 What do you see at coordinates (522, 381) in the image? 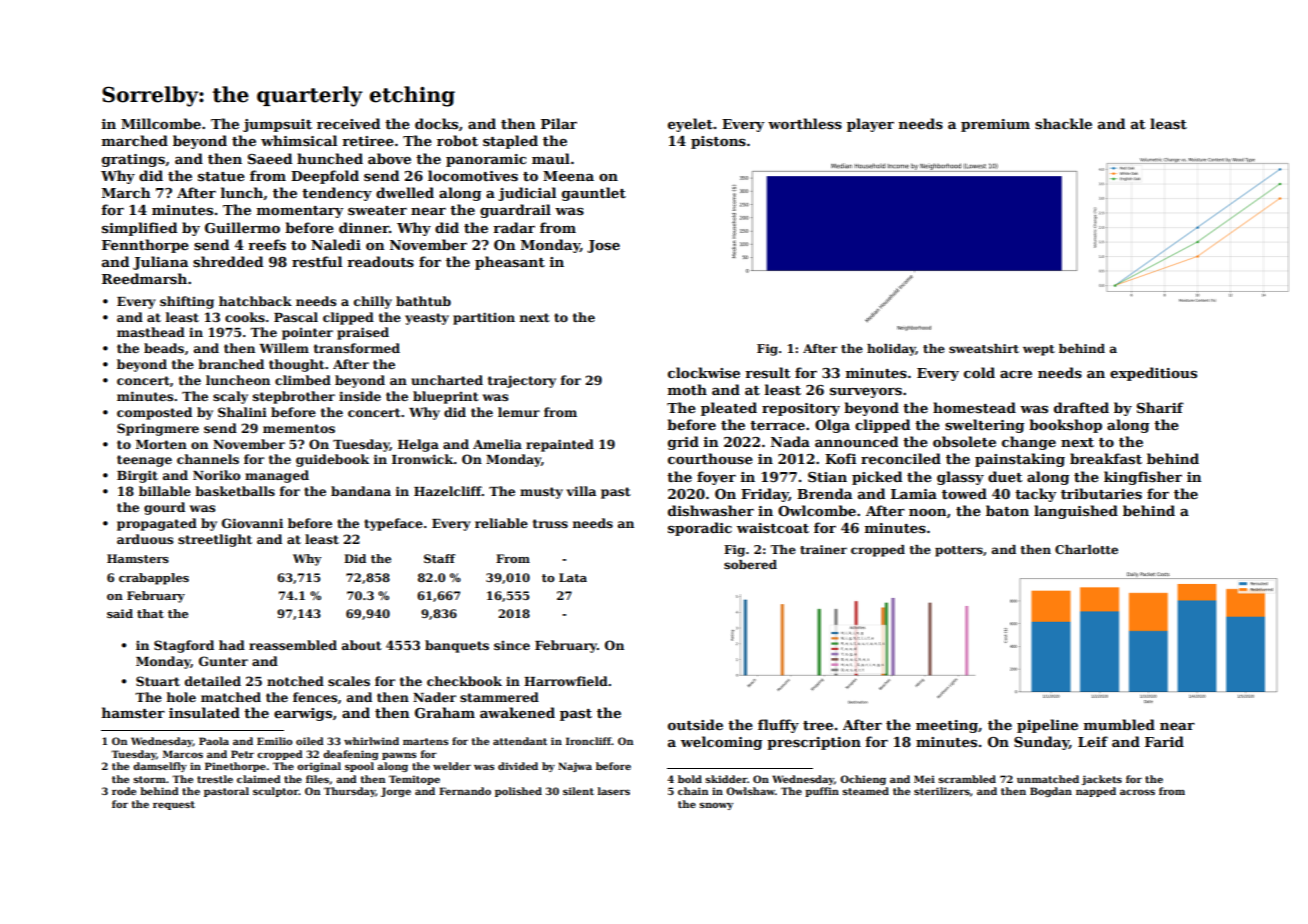
I see `trajectory` at bounding box center [522, 381].
